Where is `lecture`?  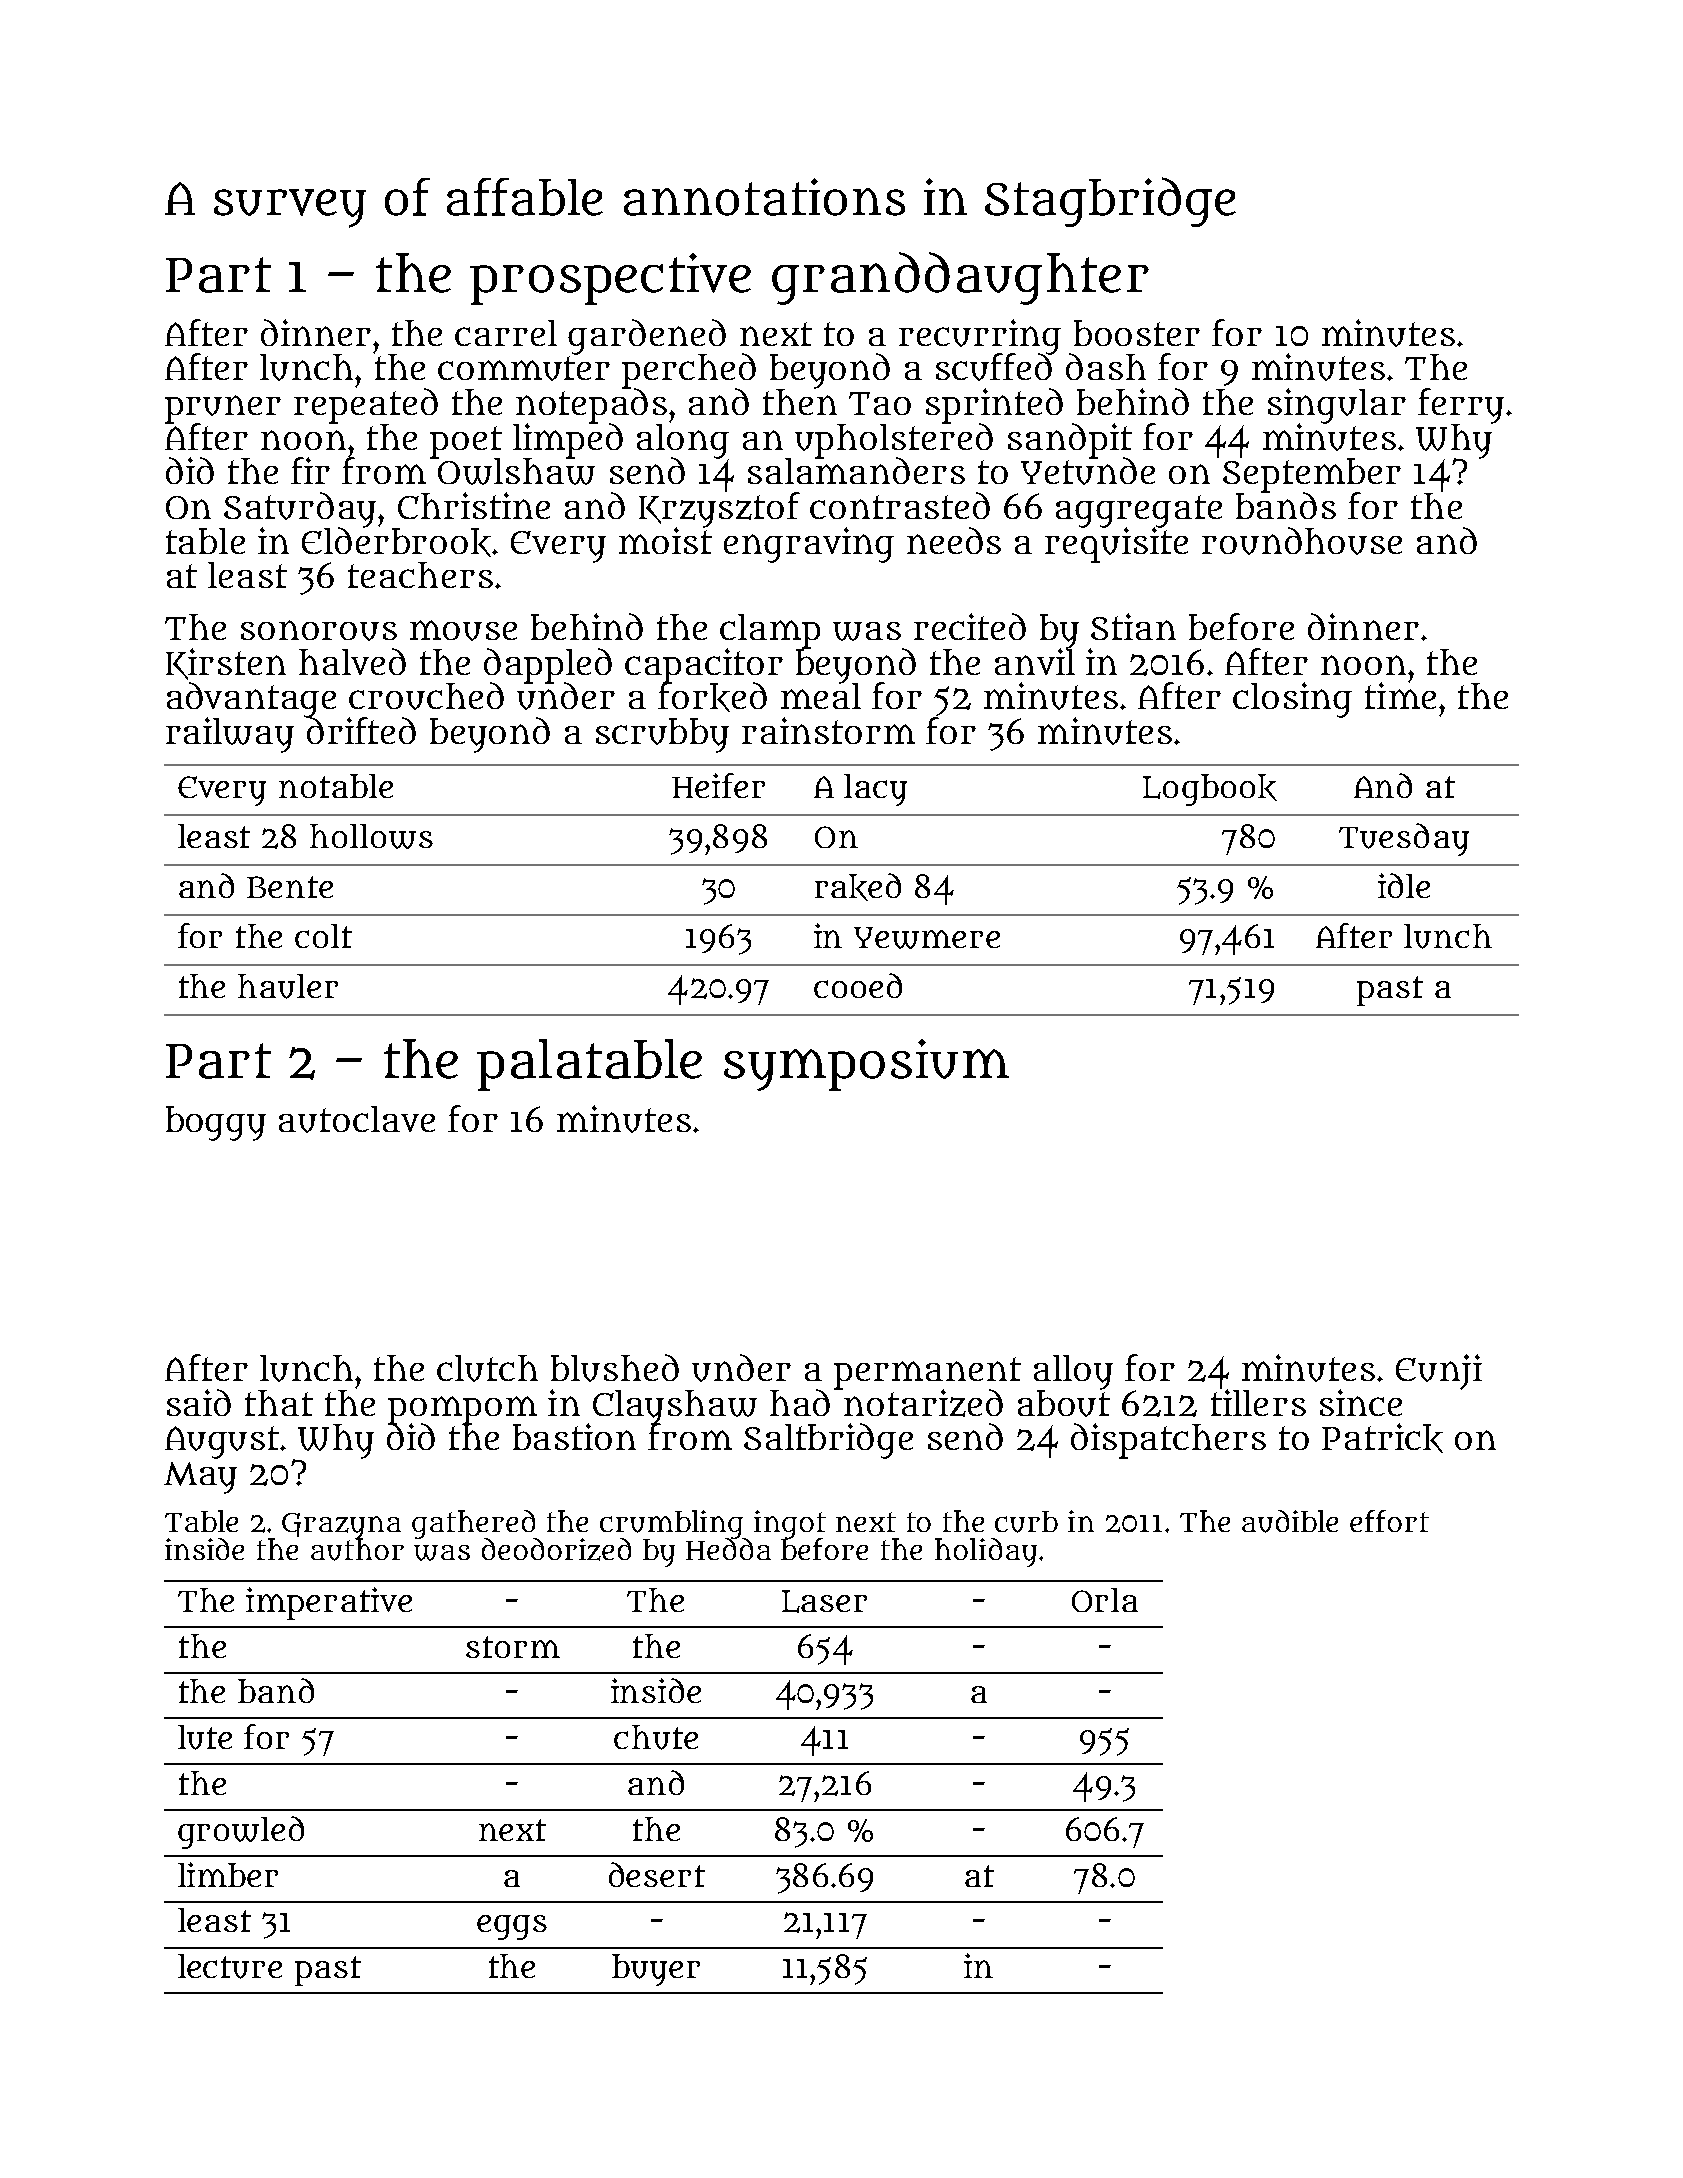
lecture is located at coordinates (230, 1966).
